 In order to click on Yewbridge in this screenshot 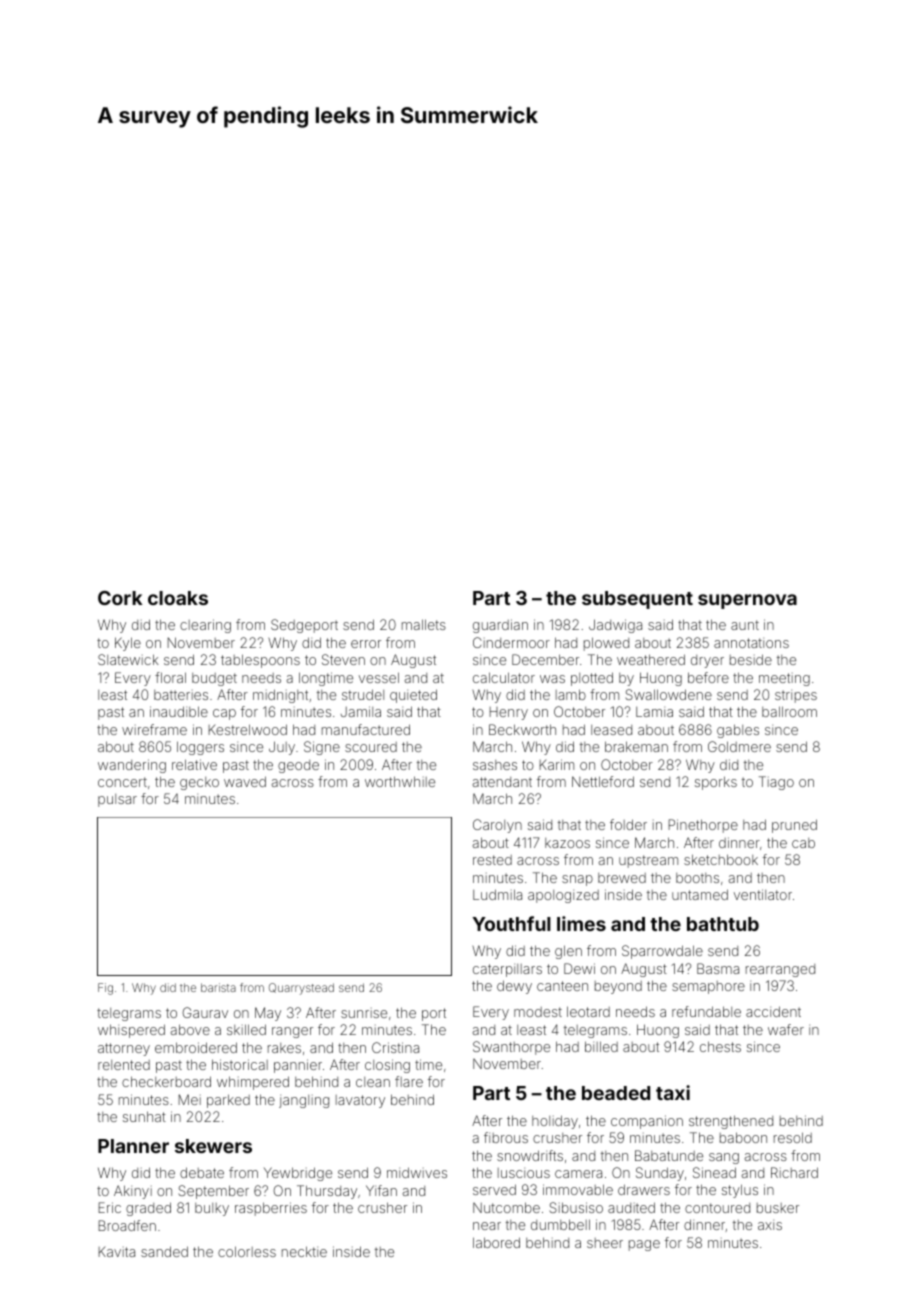, I will do `click(298, 1174)`.
